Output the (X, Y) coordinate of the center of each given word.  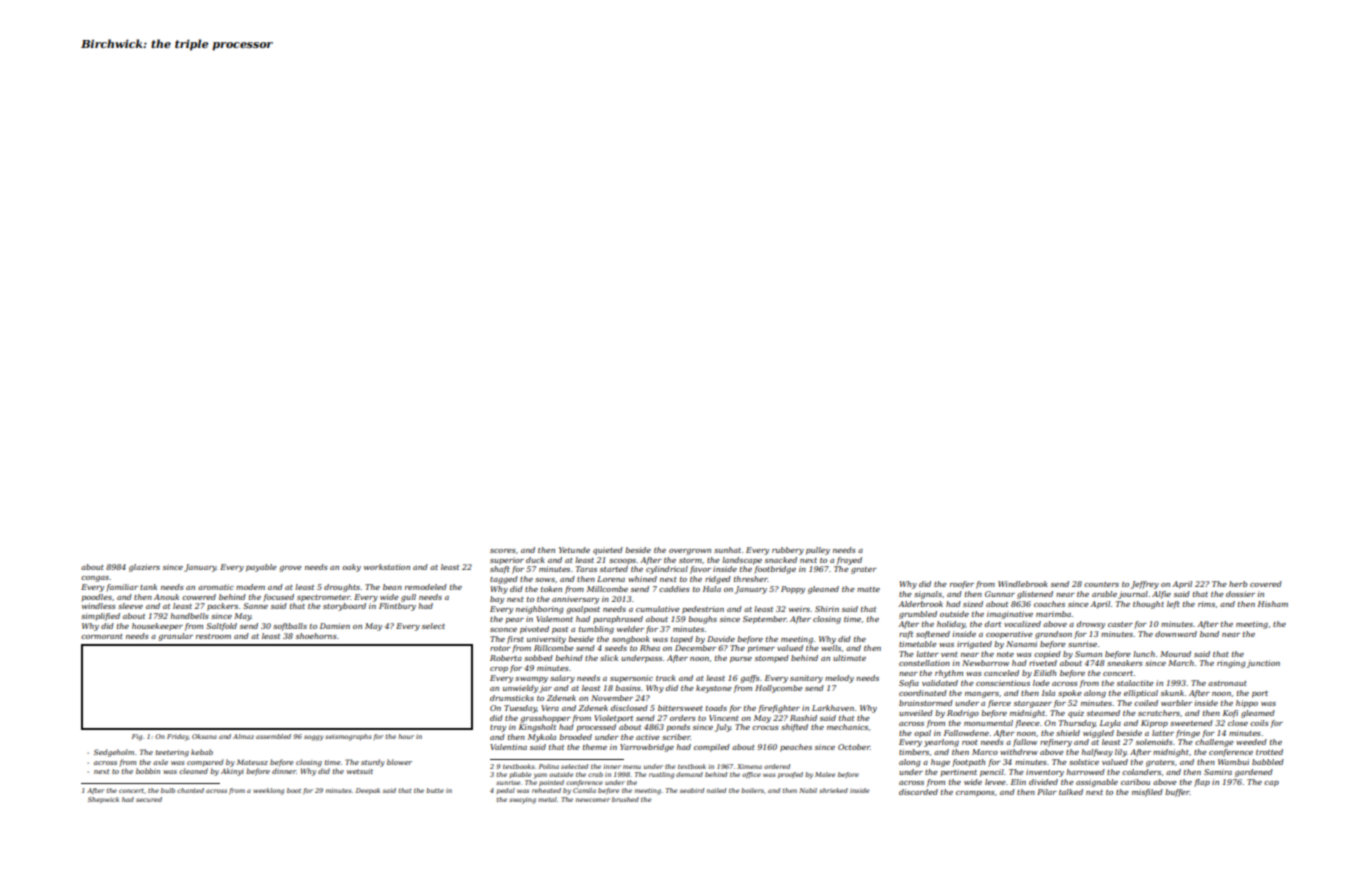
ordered (777, 766)
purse (741, 660)
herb (1238, 584)
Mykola (542, 738)
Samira (1218, 772)
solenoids (1154, 742)
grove (291, 569)
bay (497, 600)
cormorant (102, 636)
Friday (178, 737)
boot (294, 790)
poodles (97, 598)
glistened (1035, 595)
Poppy (793, 590)
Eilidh (1045, 673)
